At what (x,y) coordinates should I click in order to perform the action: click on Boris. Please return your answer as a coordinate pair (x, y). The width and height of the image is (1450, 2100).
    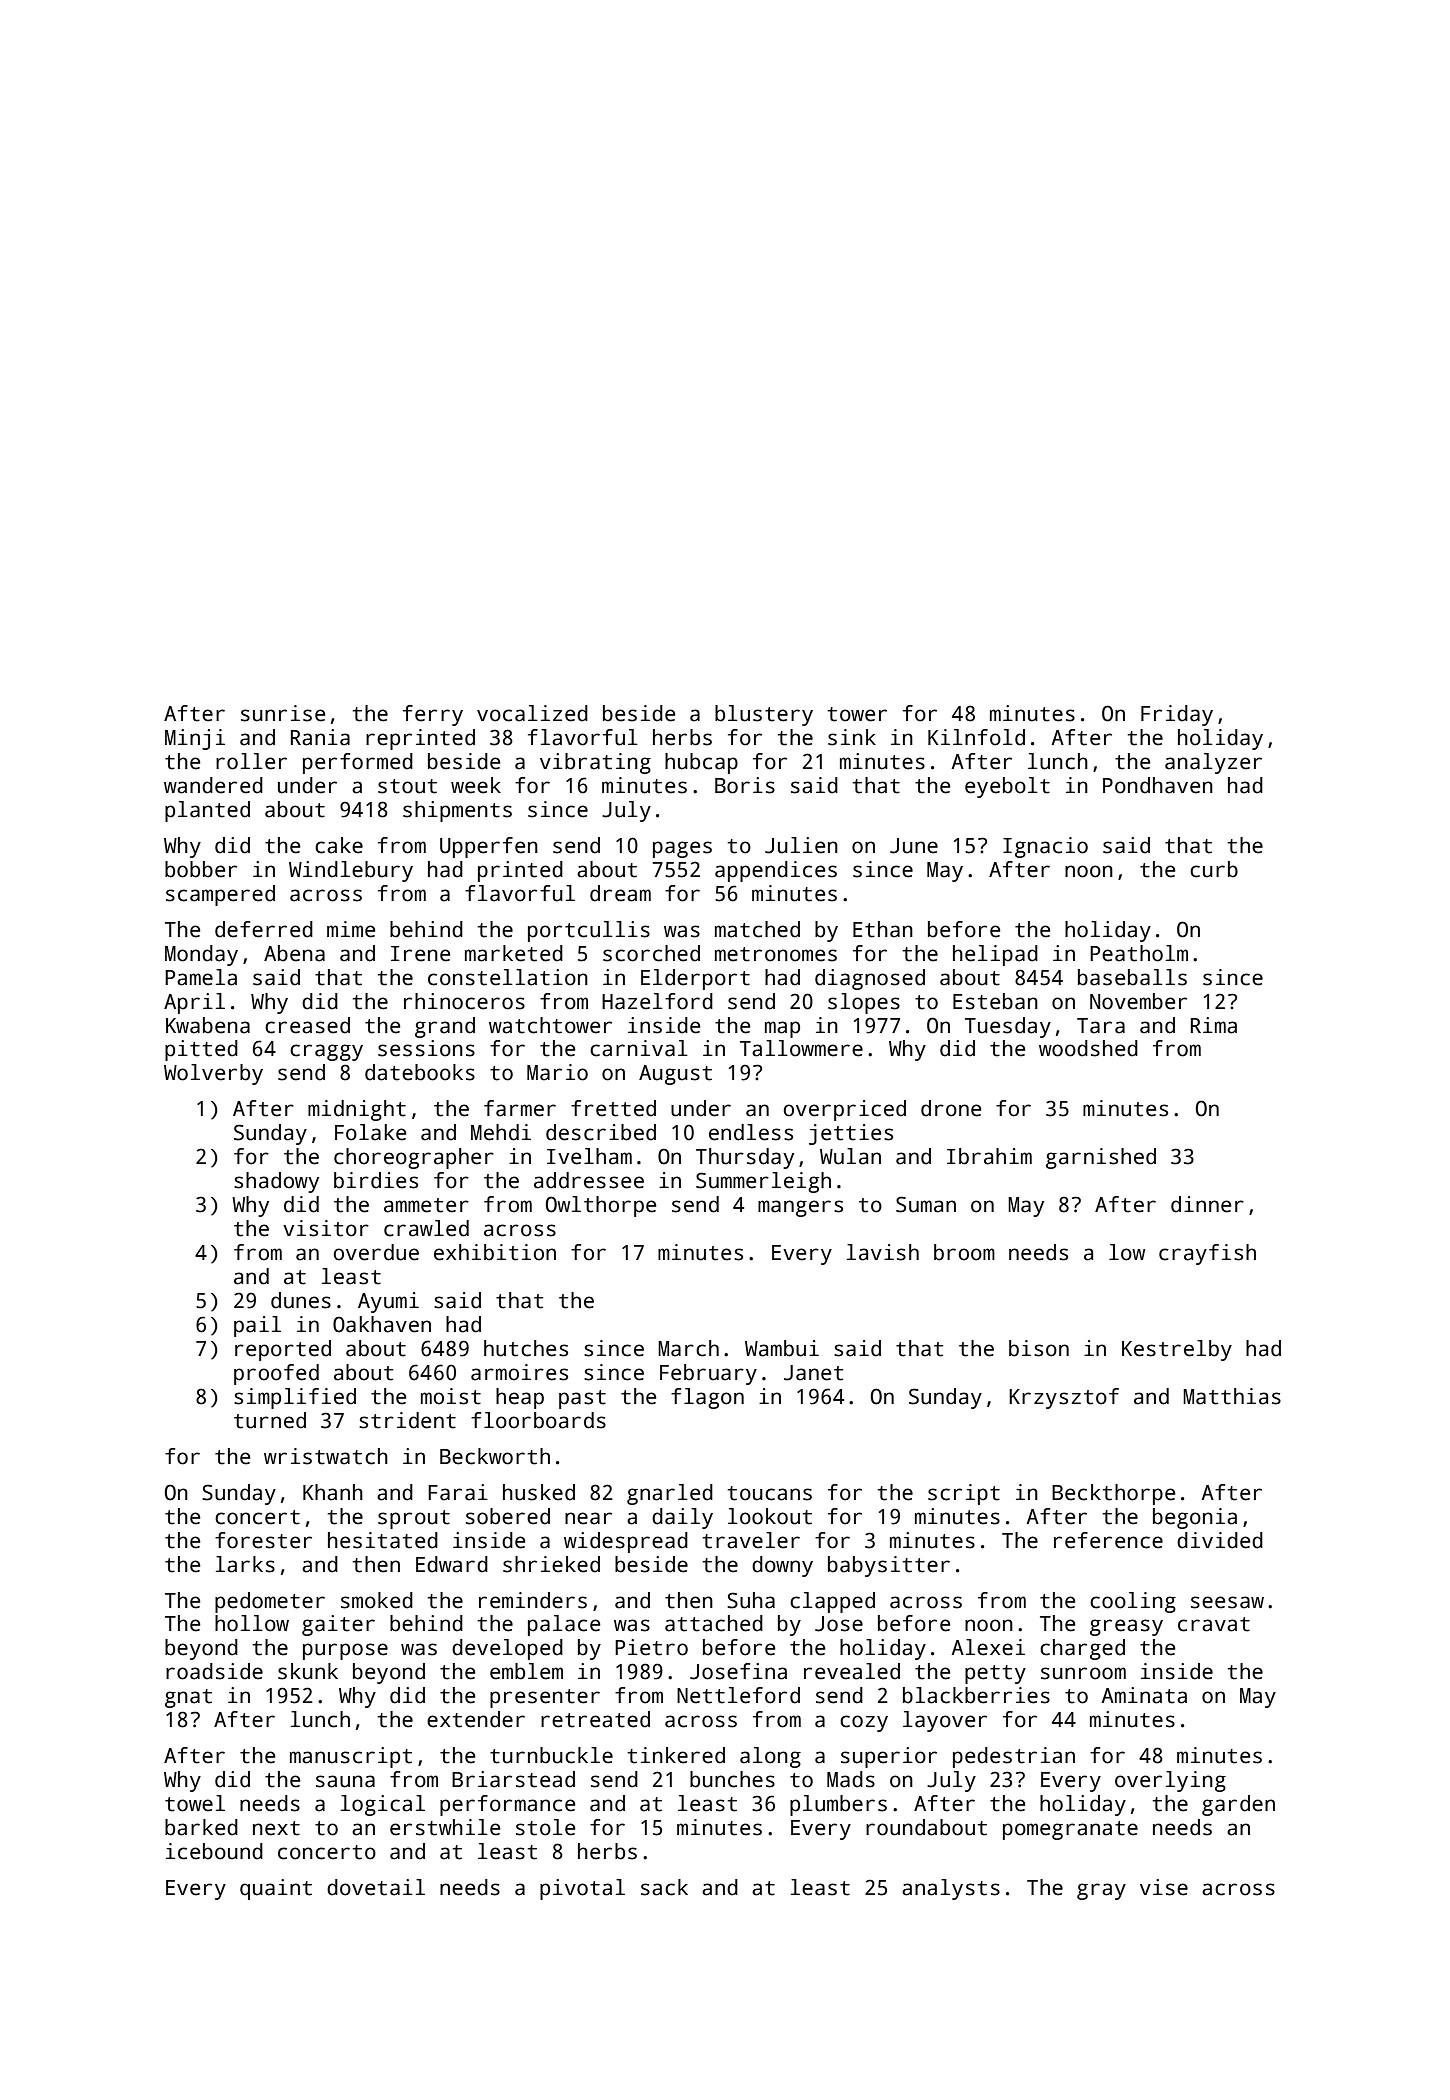
    Looking at the image, I should click on (745, 785).
